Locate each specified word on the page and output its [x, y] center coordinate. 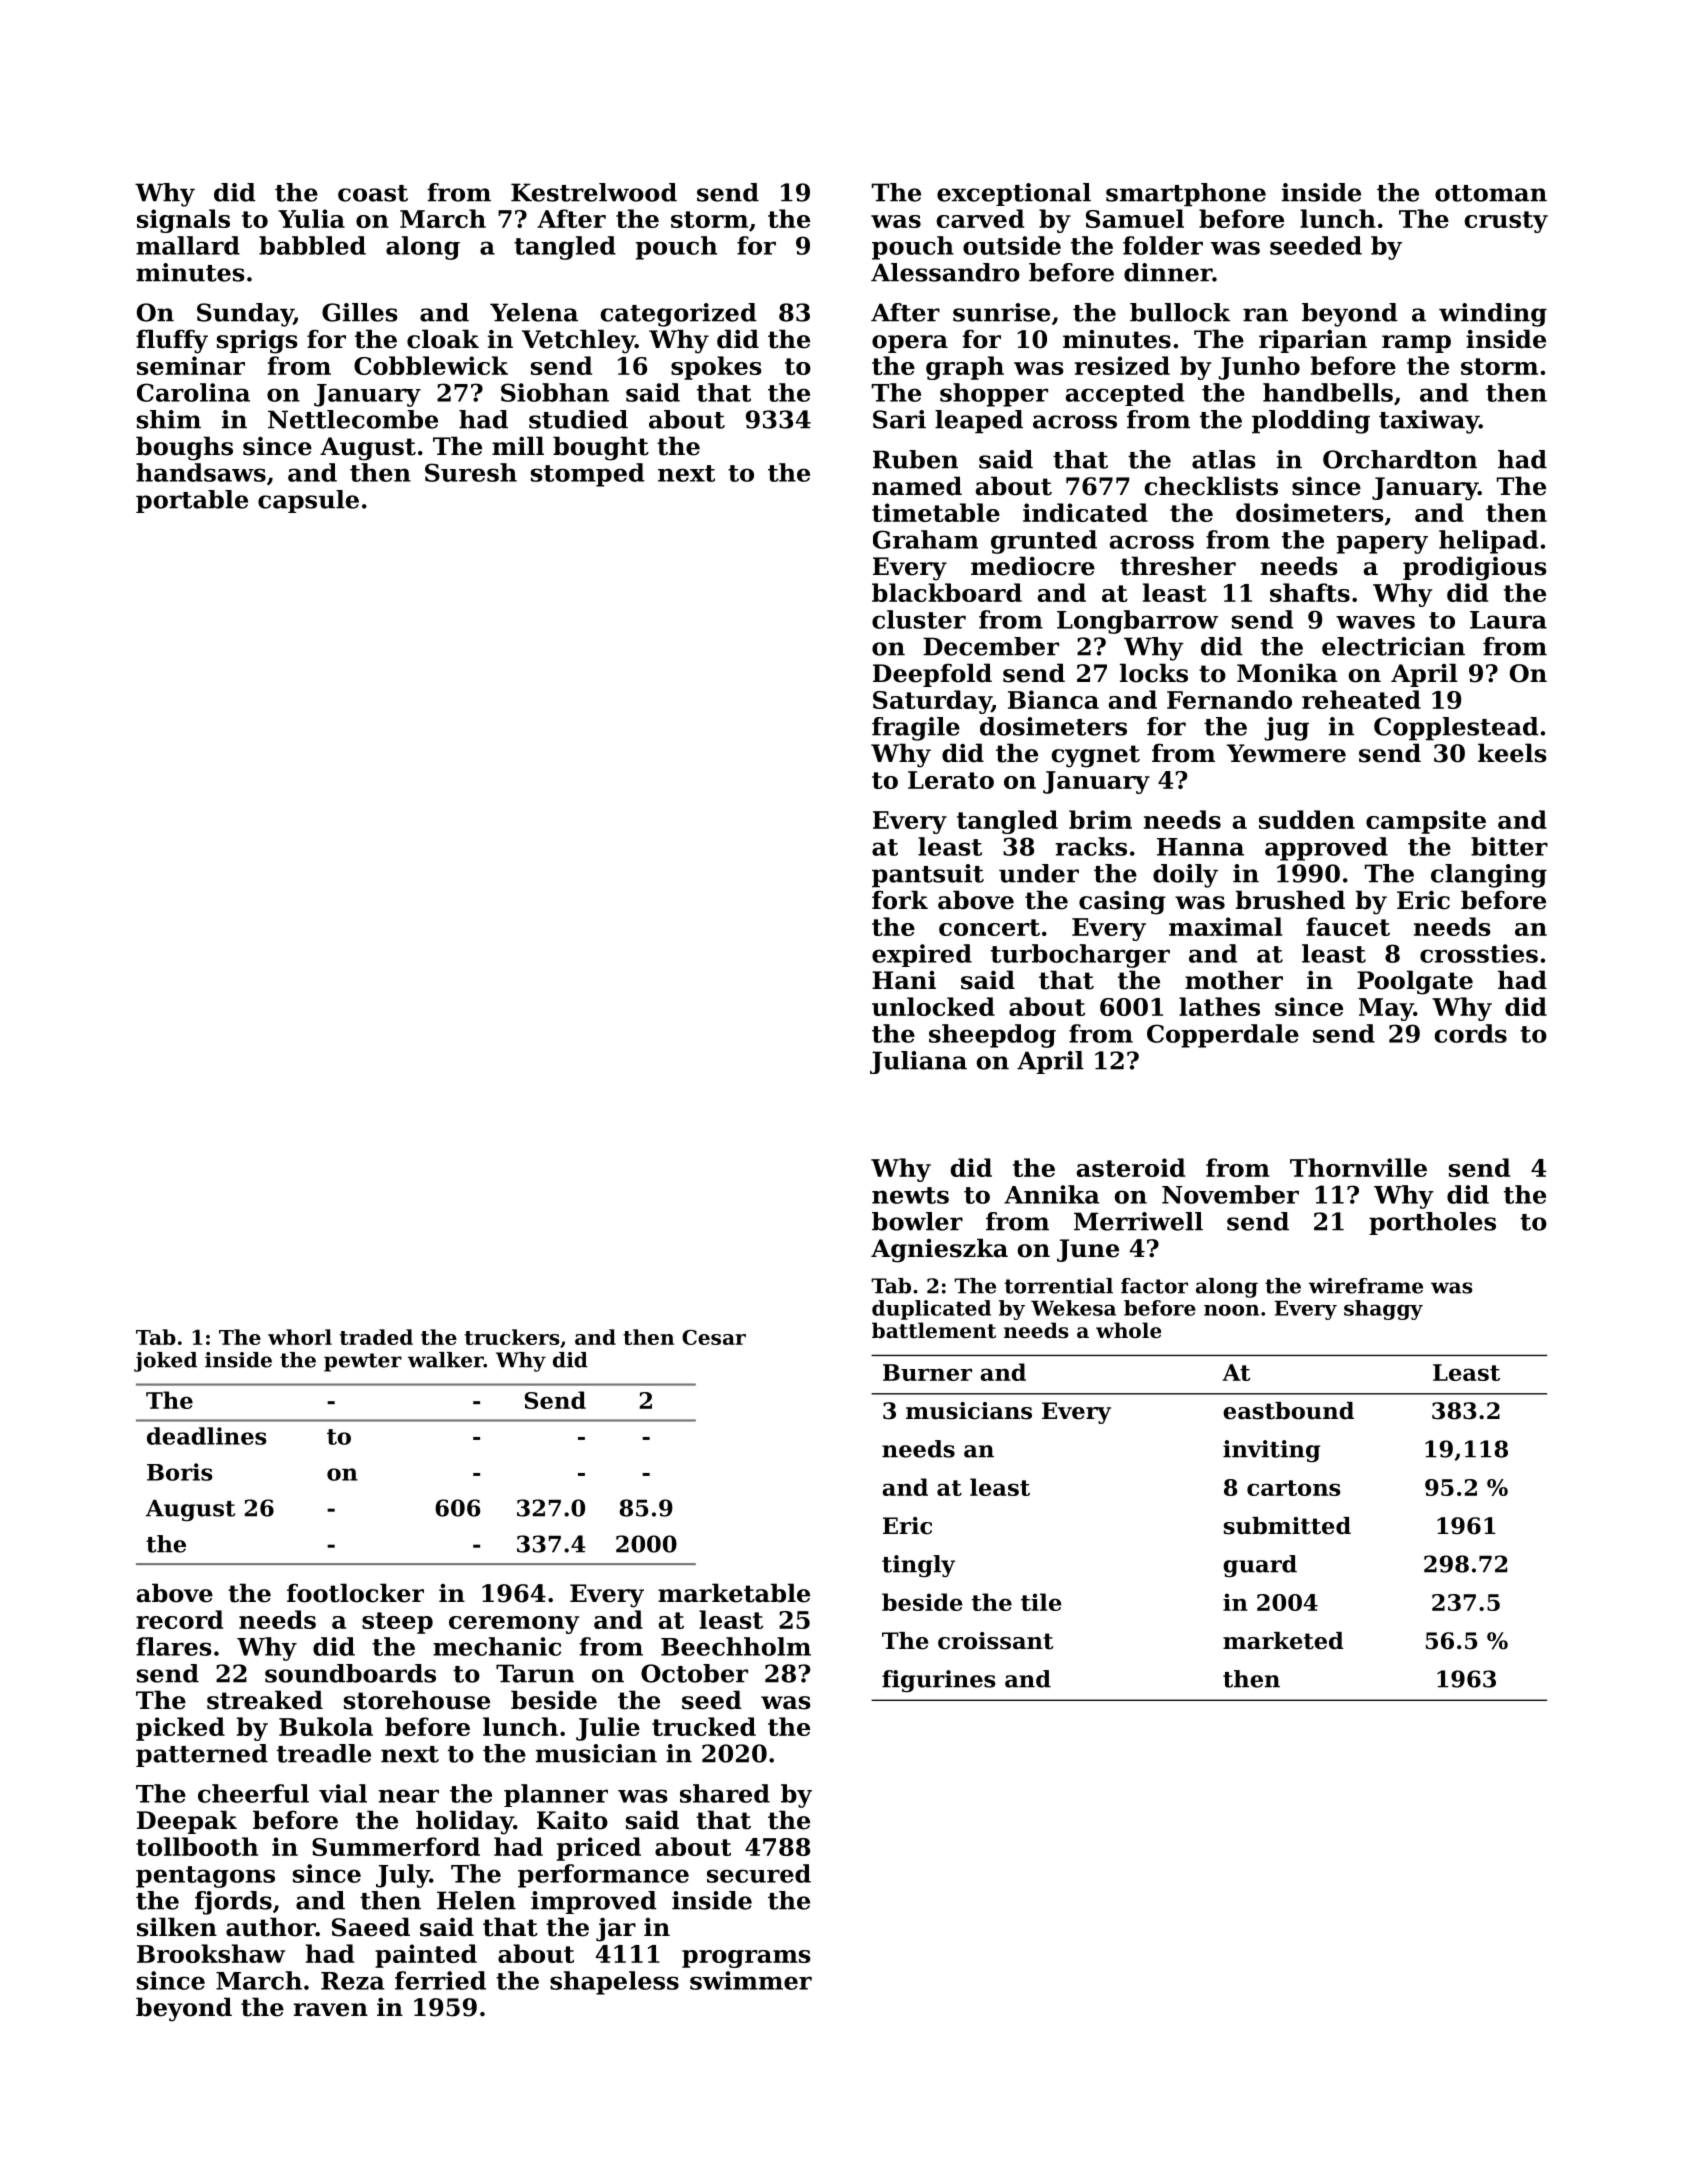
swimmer [751, 1980]
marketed [1283, 1641]
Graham [925, 539]
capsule [308, 501]
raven [330, 2010]
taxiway [1429, 422]
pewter [363, 1362]
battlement [934, 1330]
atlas [1224, 459]
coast [373, 193]
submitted [1287, 1526]
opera [910, 344]
